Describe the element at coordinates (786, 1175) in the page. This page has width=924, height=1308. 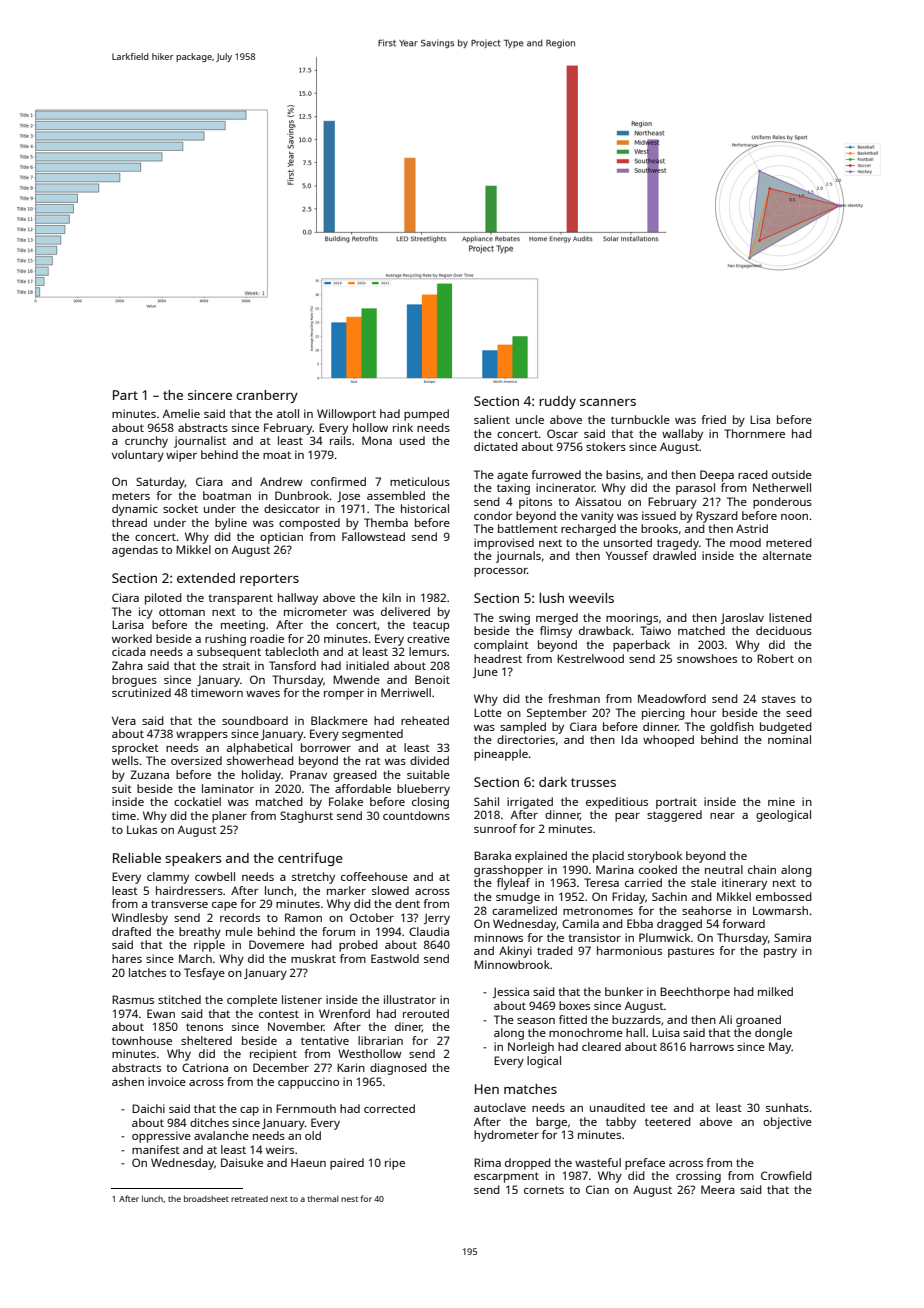
I see `Crowfield` at that location.
